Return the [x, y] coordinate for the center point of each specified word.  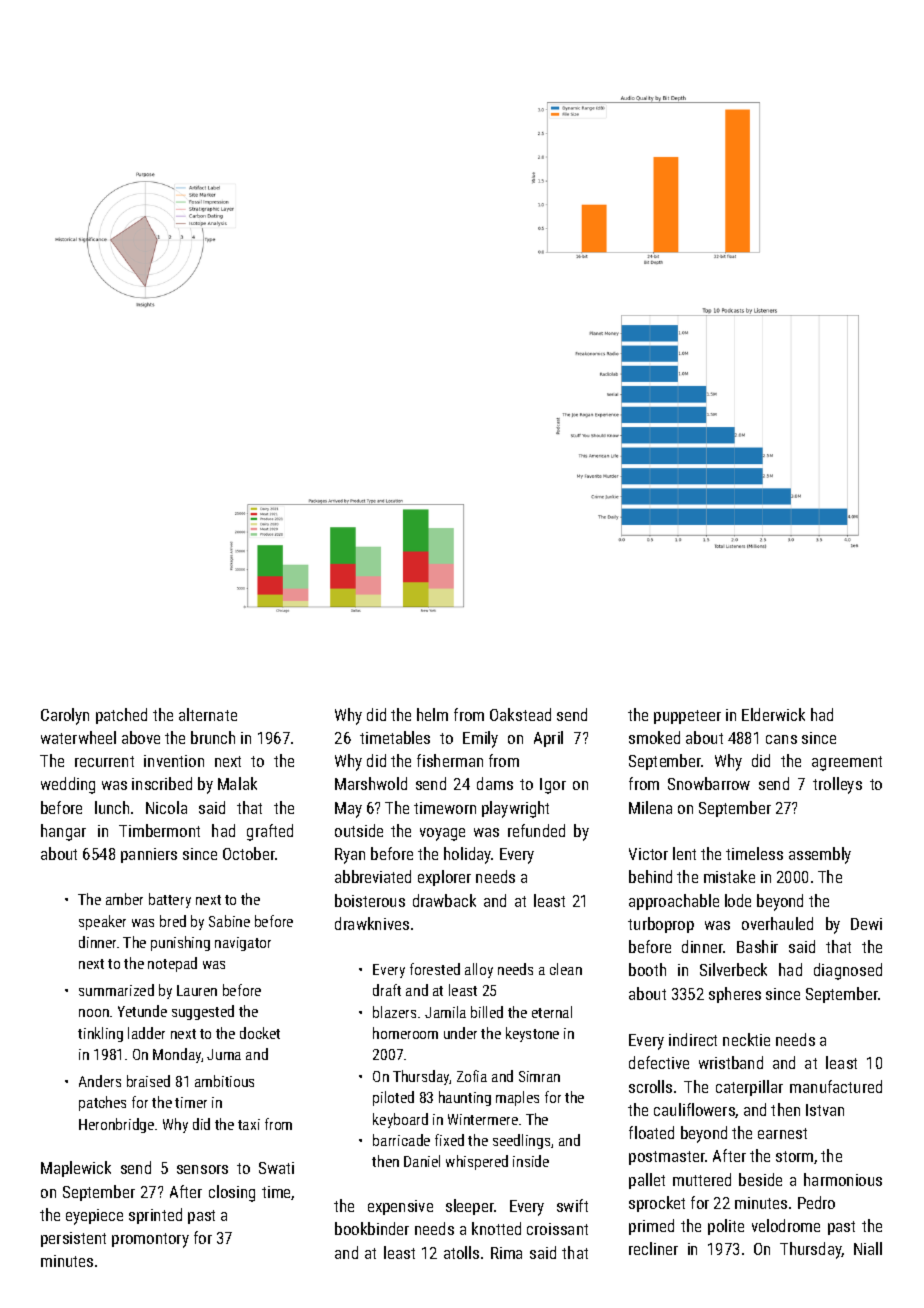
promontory [150, 1240]
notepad [172, 964]
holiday [468, 855]
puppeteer [687, 717]
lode [738, 900]
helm [432, 714]
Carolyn [65, 716]
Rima [506, 1253]
